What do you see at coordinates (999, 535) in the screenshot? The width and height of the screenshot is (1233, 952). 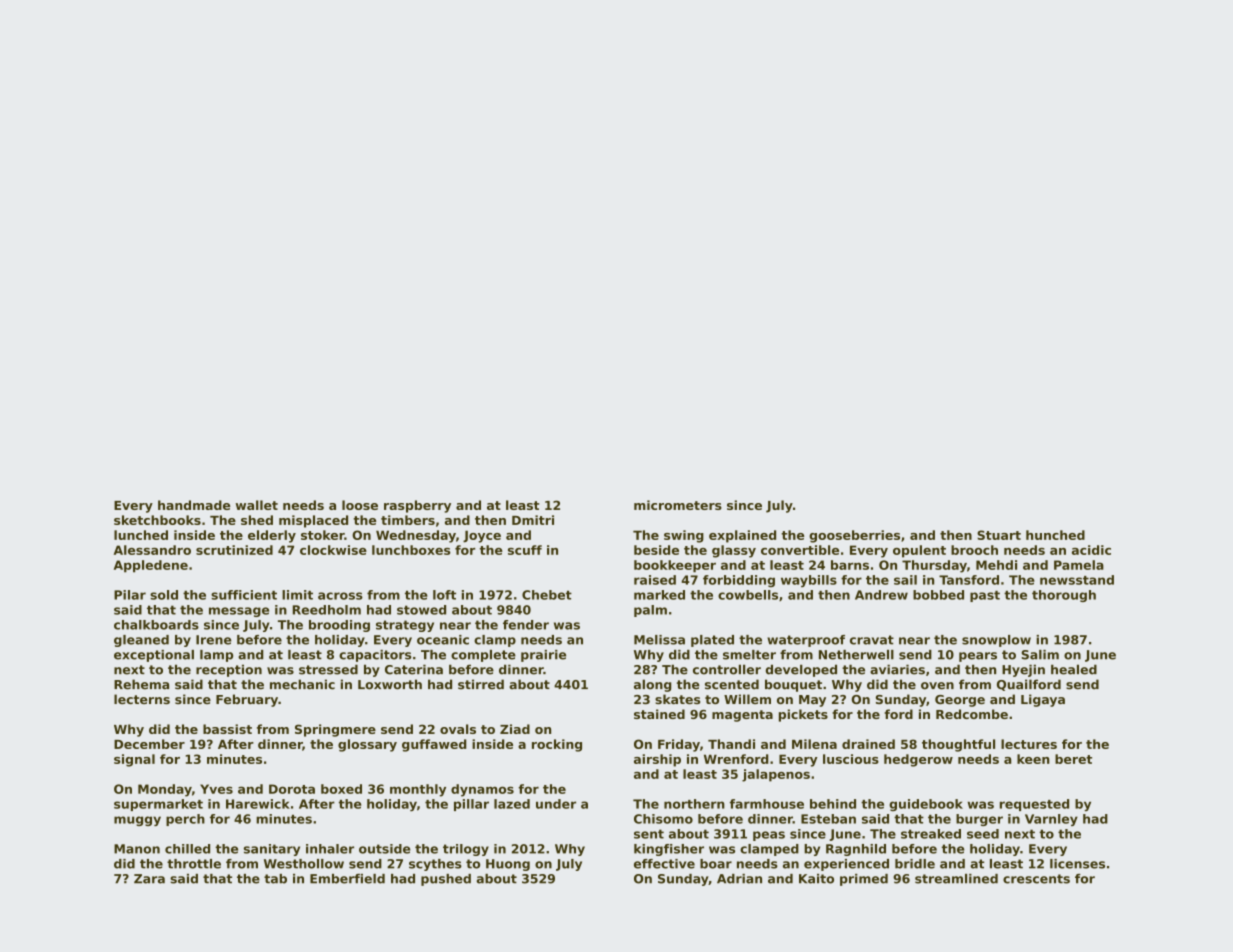 I see `Stuart` at bounding box center [999, 535].
